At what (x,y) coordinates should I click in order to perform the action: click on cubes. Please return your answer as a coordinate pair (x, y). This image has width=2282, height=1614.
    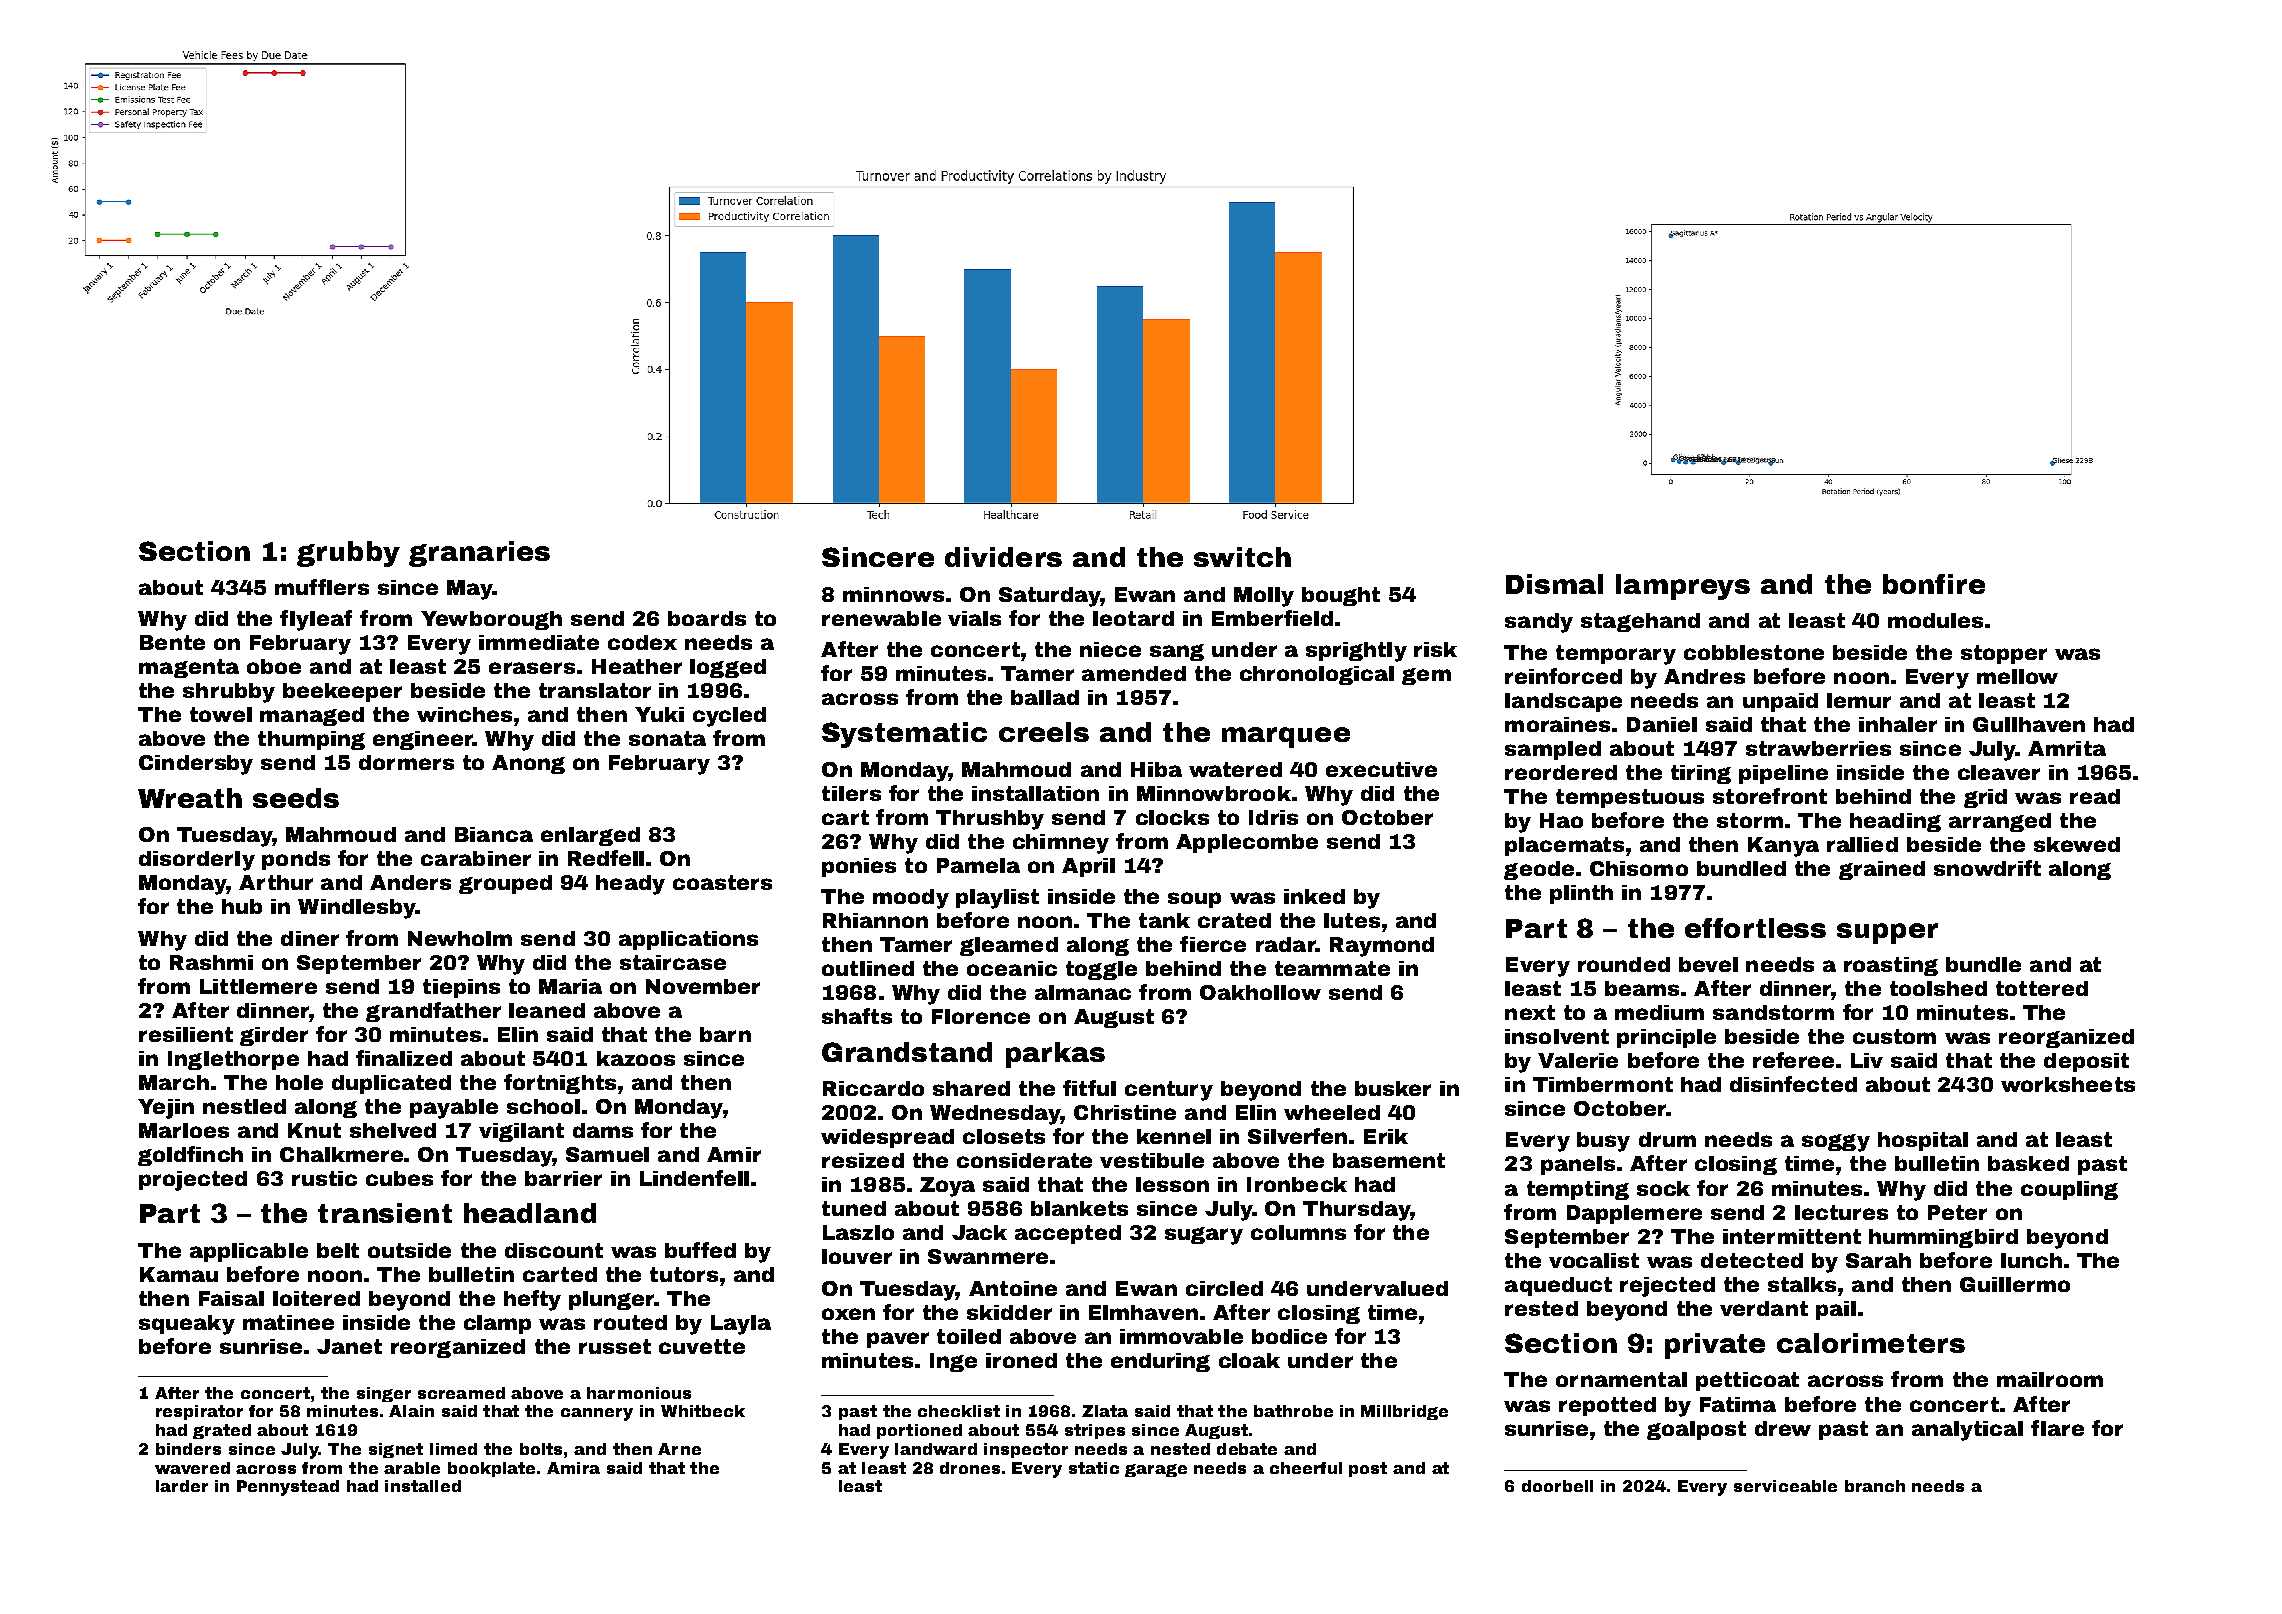
    Looking at the image, I should click on (399, 1178).
